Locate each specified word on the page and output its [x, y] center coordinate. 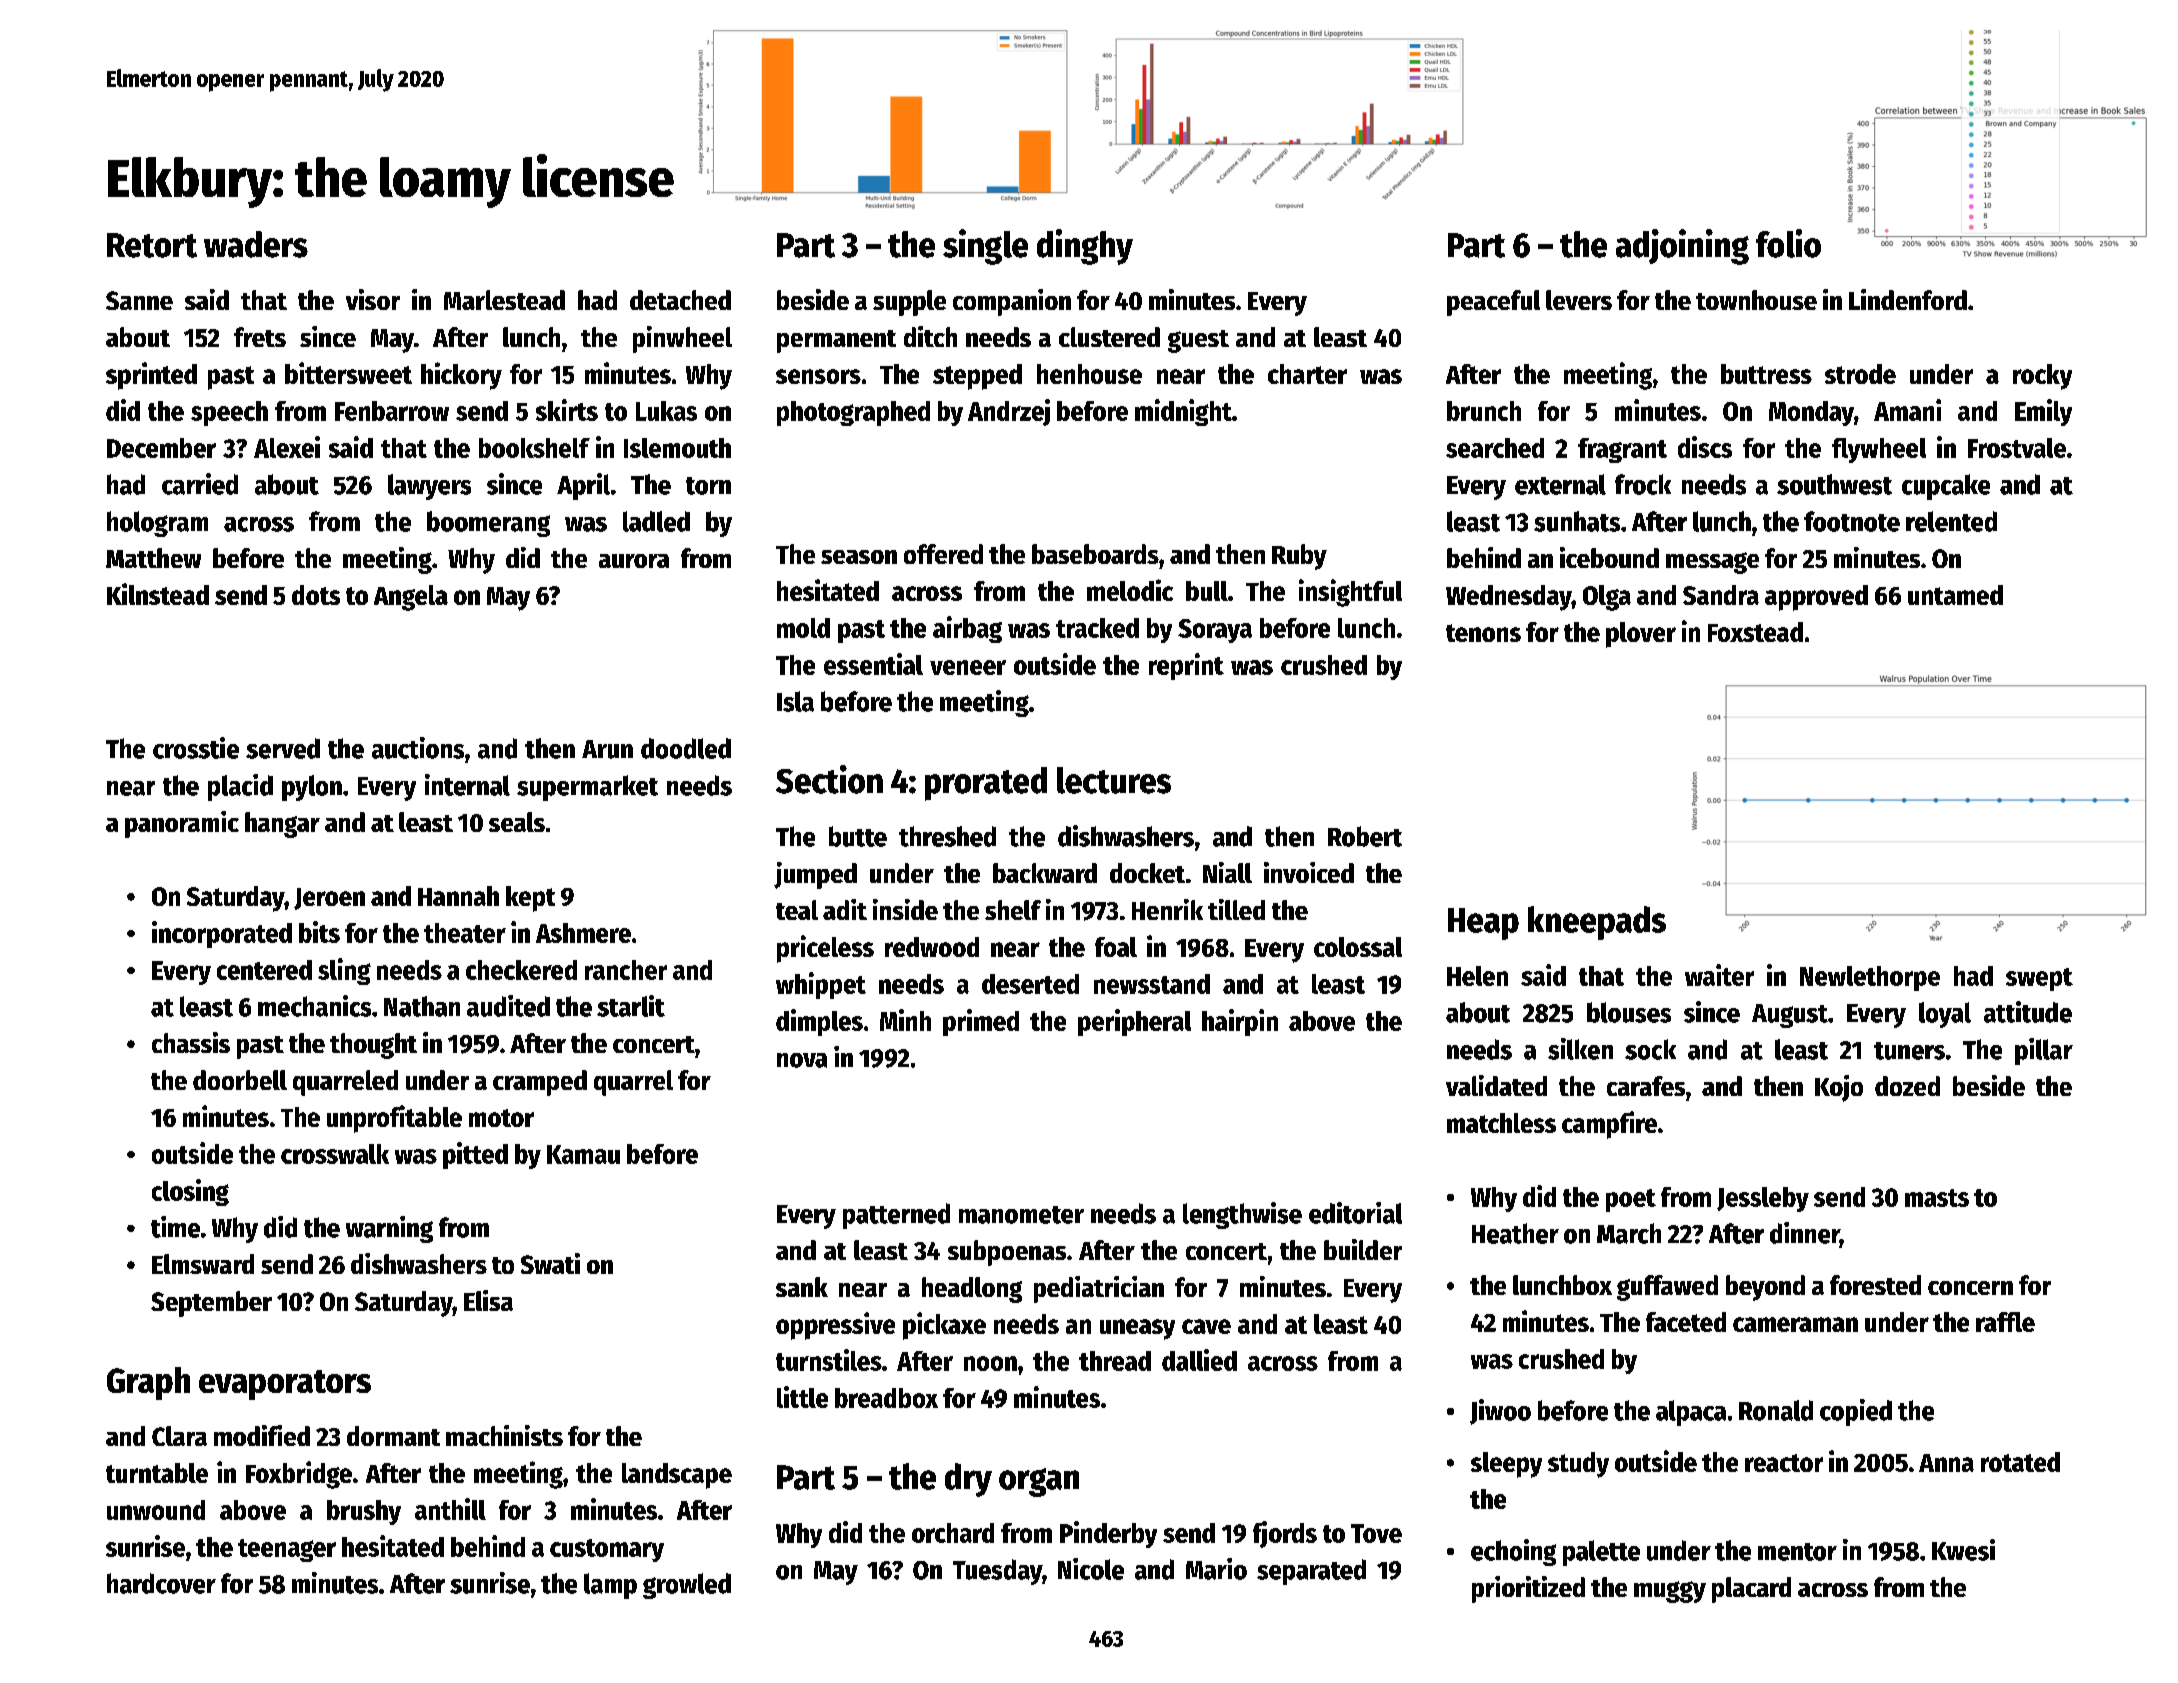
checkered [521, 970]
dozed [1907, 1086]
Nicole [1091, 1569]
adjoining [1682, 247]
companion [1012, 302]
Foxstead [1755, 632]
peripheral [1134, 1022]
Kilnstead [158, 594]
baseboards [1095, 554]
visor [373, 299]
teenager [287, 1550]
